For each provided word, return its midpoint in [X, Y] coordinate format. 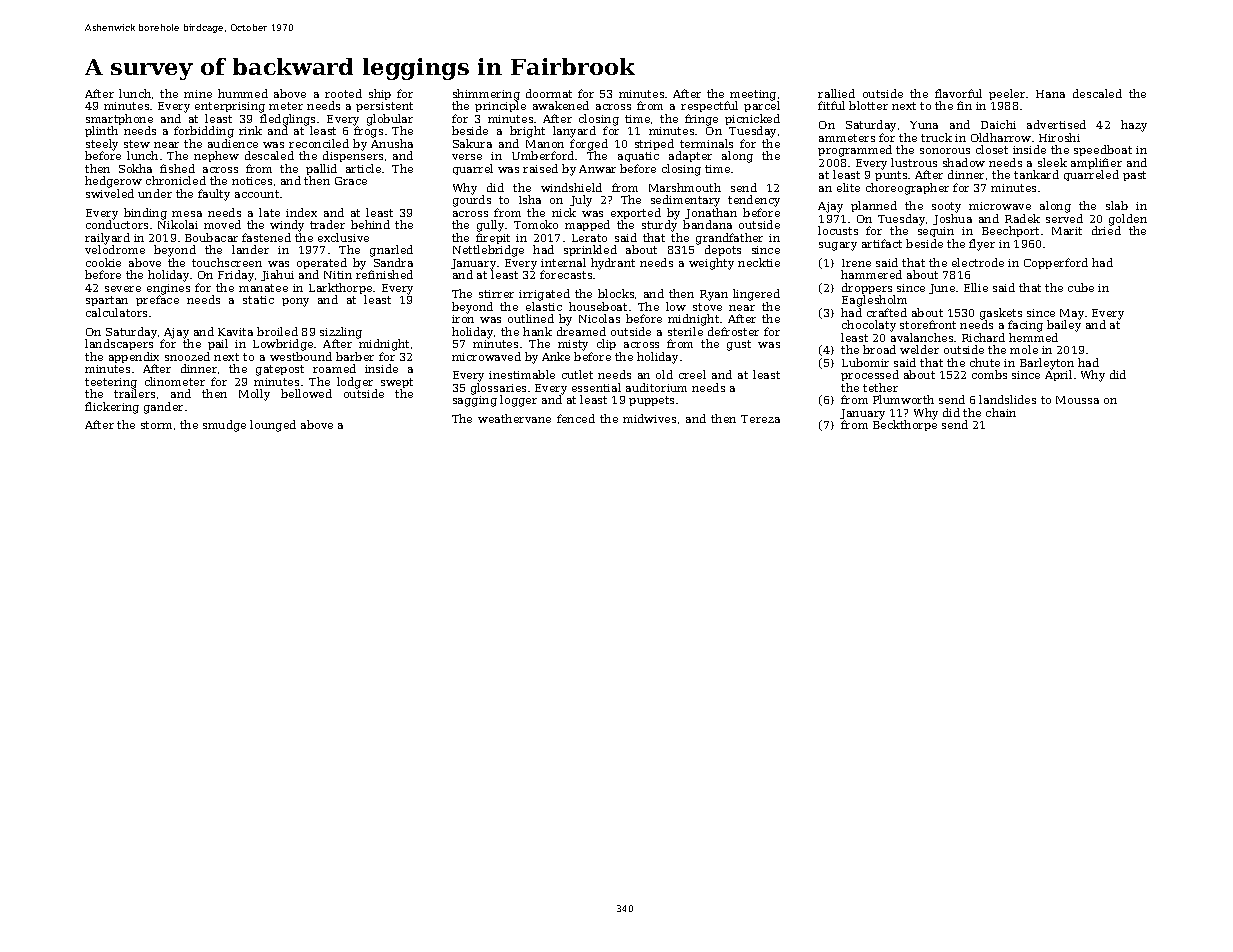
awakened [561, 105]
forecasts [566, 274]
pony [295, 302]
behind [370, 224]
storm [156, 425]
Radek [1022, 218]
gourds [472, 201]
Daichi [998, 124]
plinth [101, 131]
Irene [856, 263]
